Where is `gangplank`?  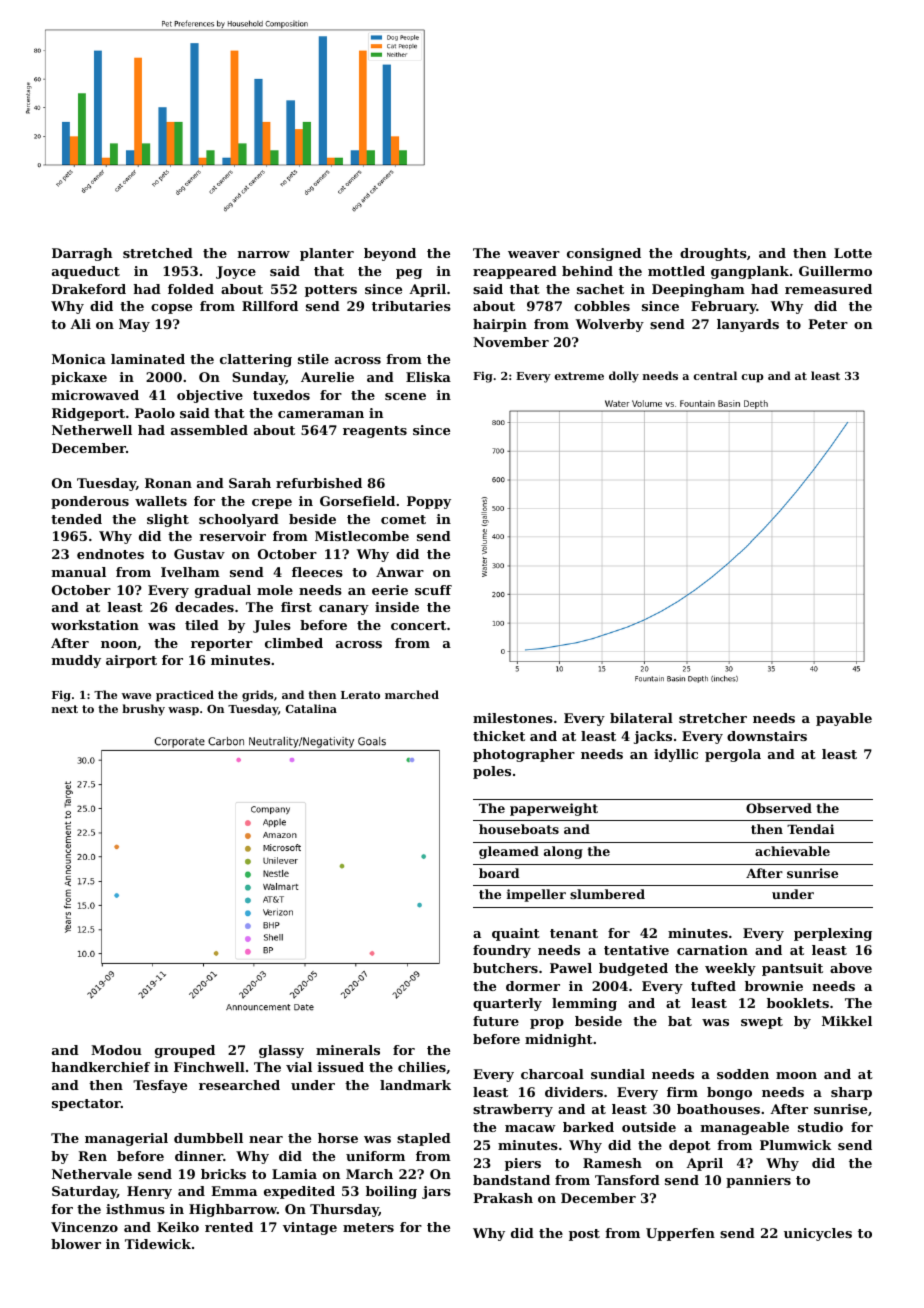 gangplank is located at coordinates (750, 272).
